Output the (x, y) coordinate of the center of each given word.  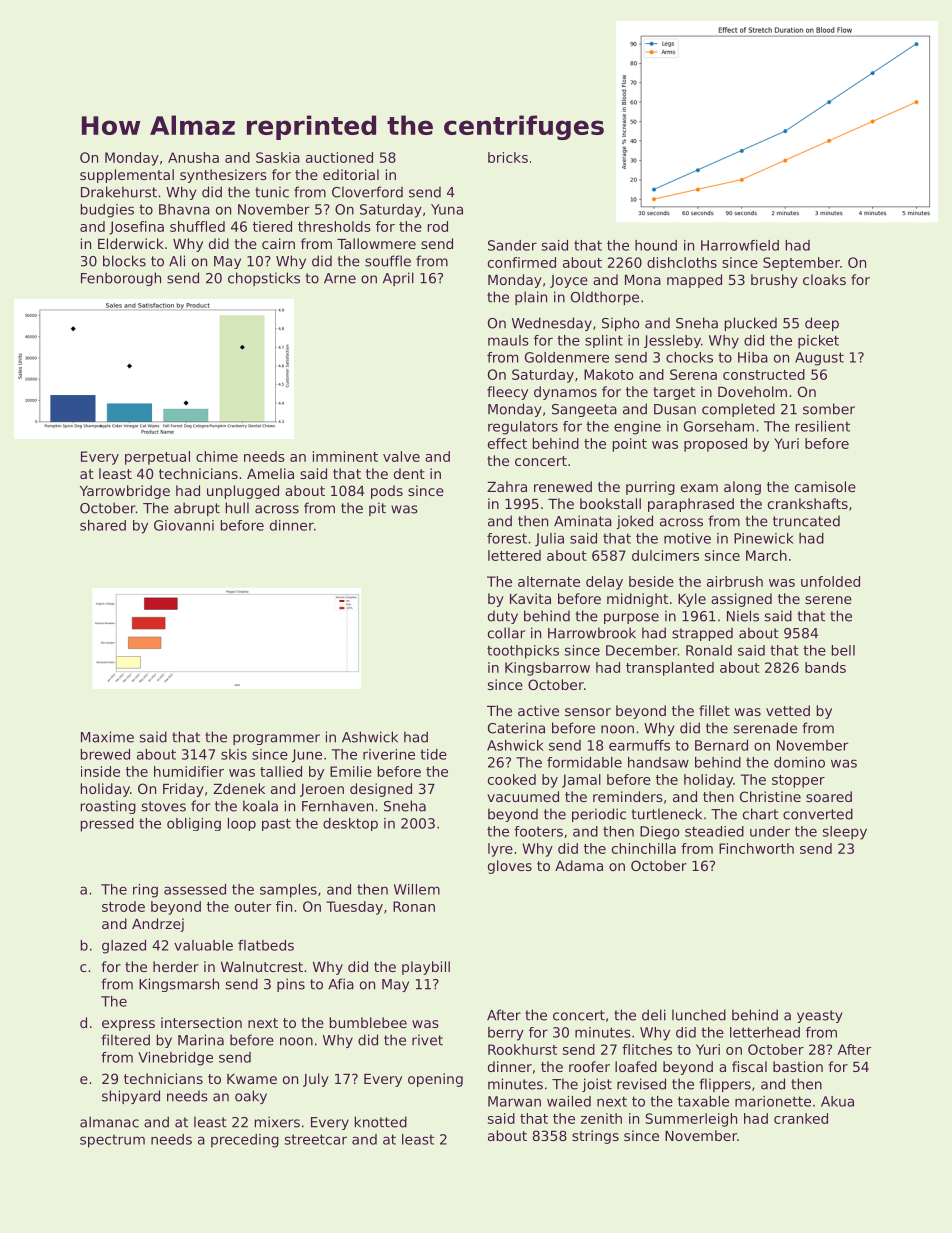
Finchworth (756, 848)
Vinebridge (175, 1059)
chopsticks (264, 279)
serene (828, 600)
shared (103, 525)
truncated (806, 521)
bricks (508, 157)
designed (381, 790)
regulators (523, 428)
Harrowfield (740, 245)
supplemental (127, 176)
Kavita (530, 598)
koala (260, 806)
